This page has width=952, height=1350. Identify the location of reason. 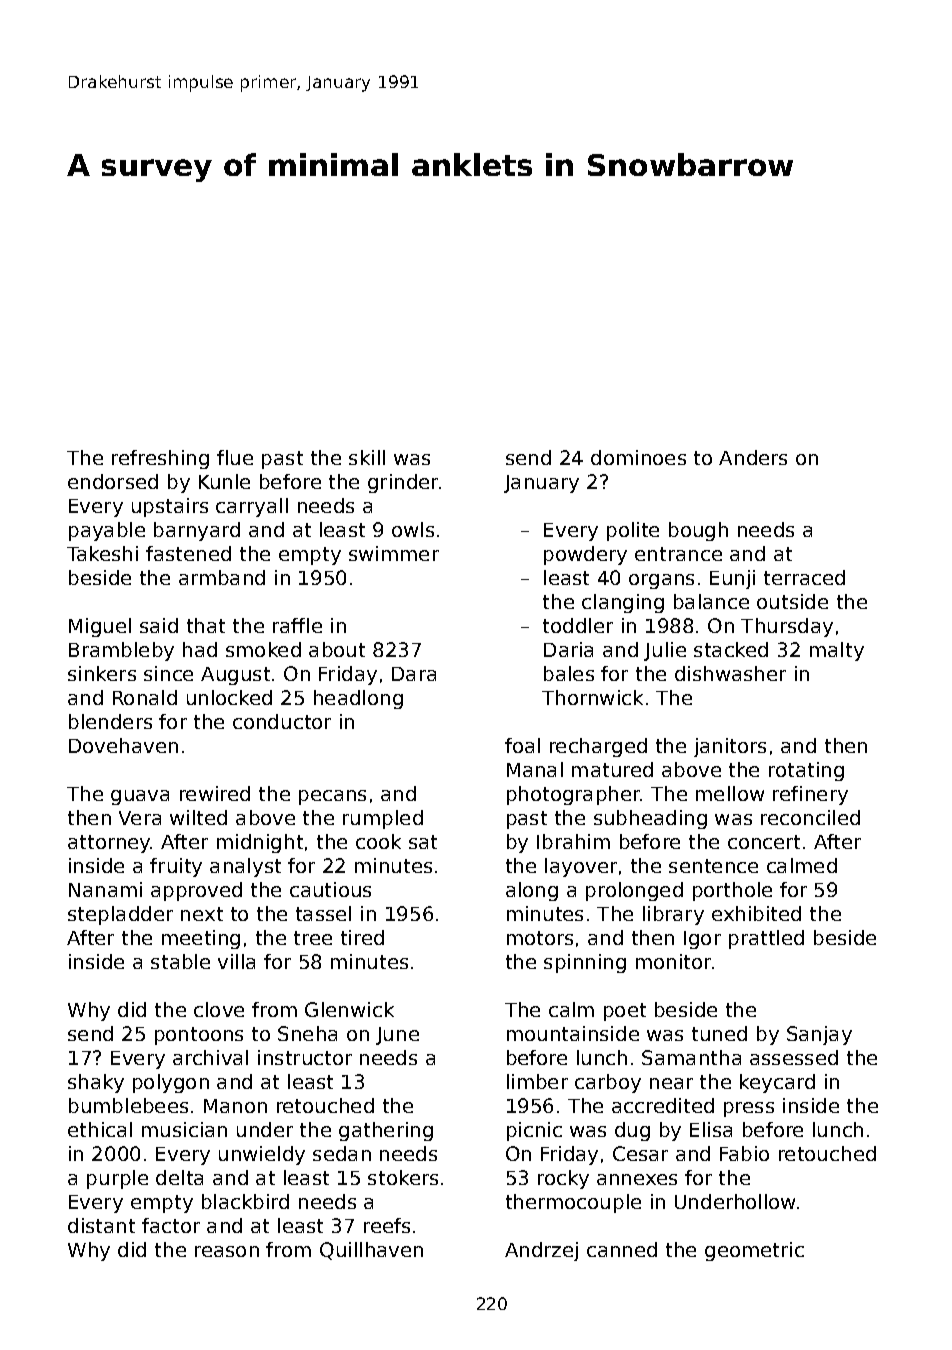
(227, 1251).
